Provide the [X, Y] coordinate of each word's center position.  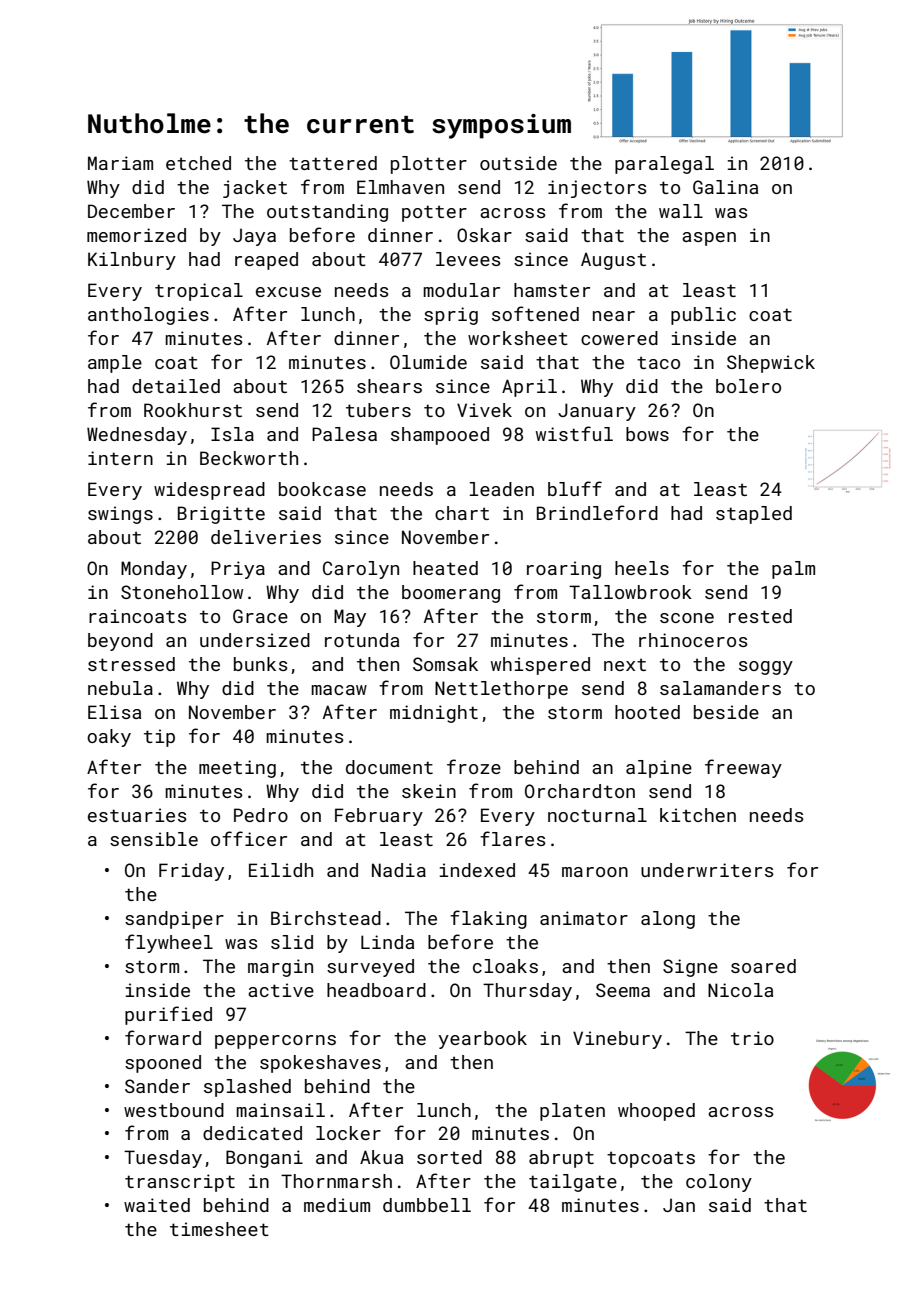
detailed [176, 386]
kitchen [698, 815]
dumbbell [427, 1205]
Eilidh [281, 870]
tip [159, 738]
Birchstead [326, 918]
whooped [656, 1112]
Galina [725, 187]
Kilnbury [132, 261]
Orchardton [580, 791]
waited [157, 1205]
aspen [709, 239]
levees [468, 259]
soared [763, 966]
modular [461, 290]
